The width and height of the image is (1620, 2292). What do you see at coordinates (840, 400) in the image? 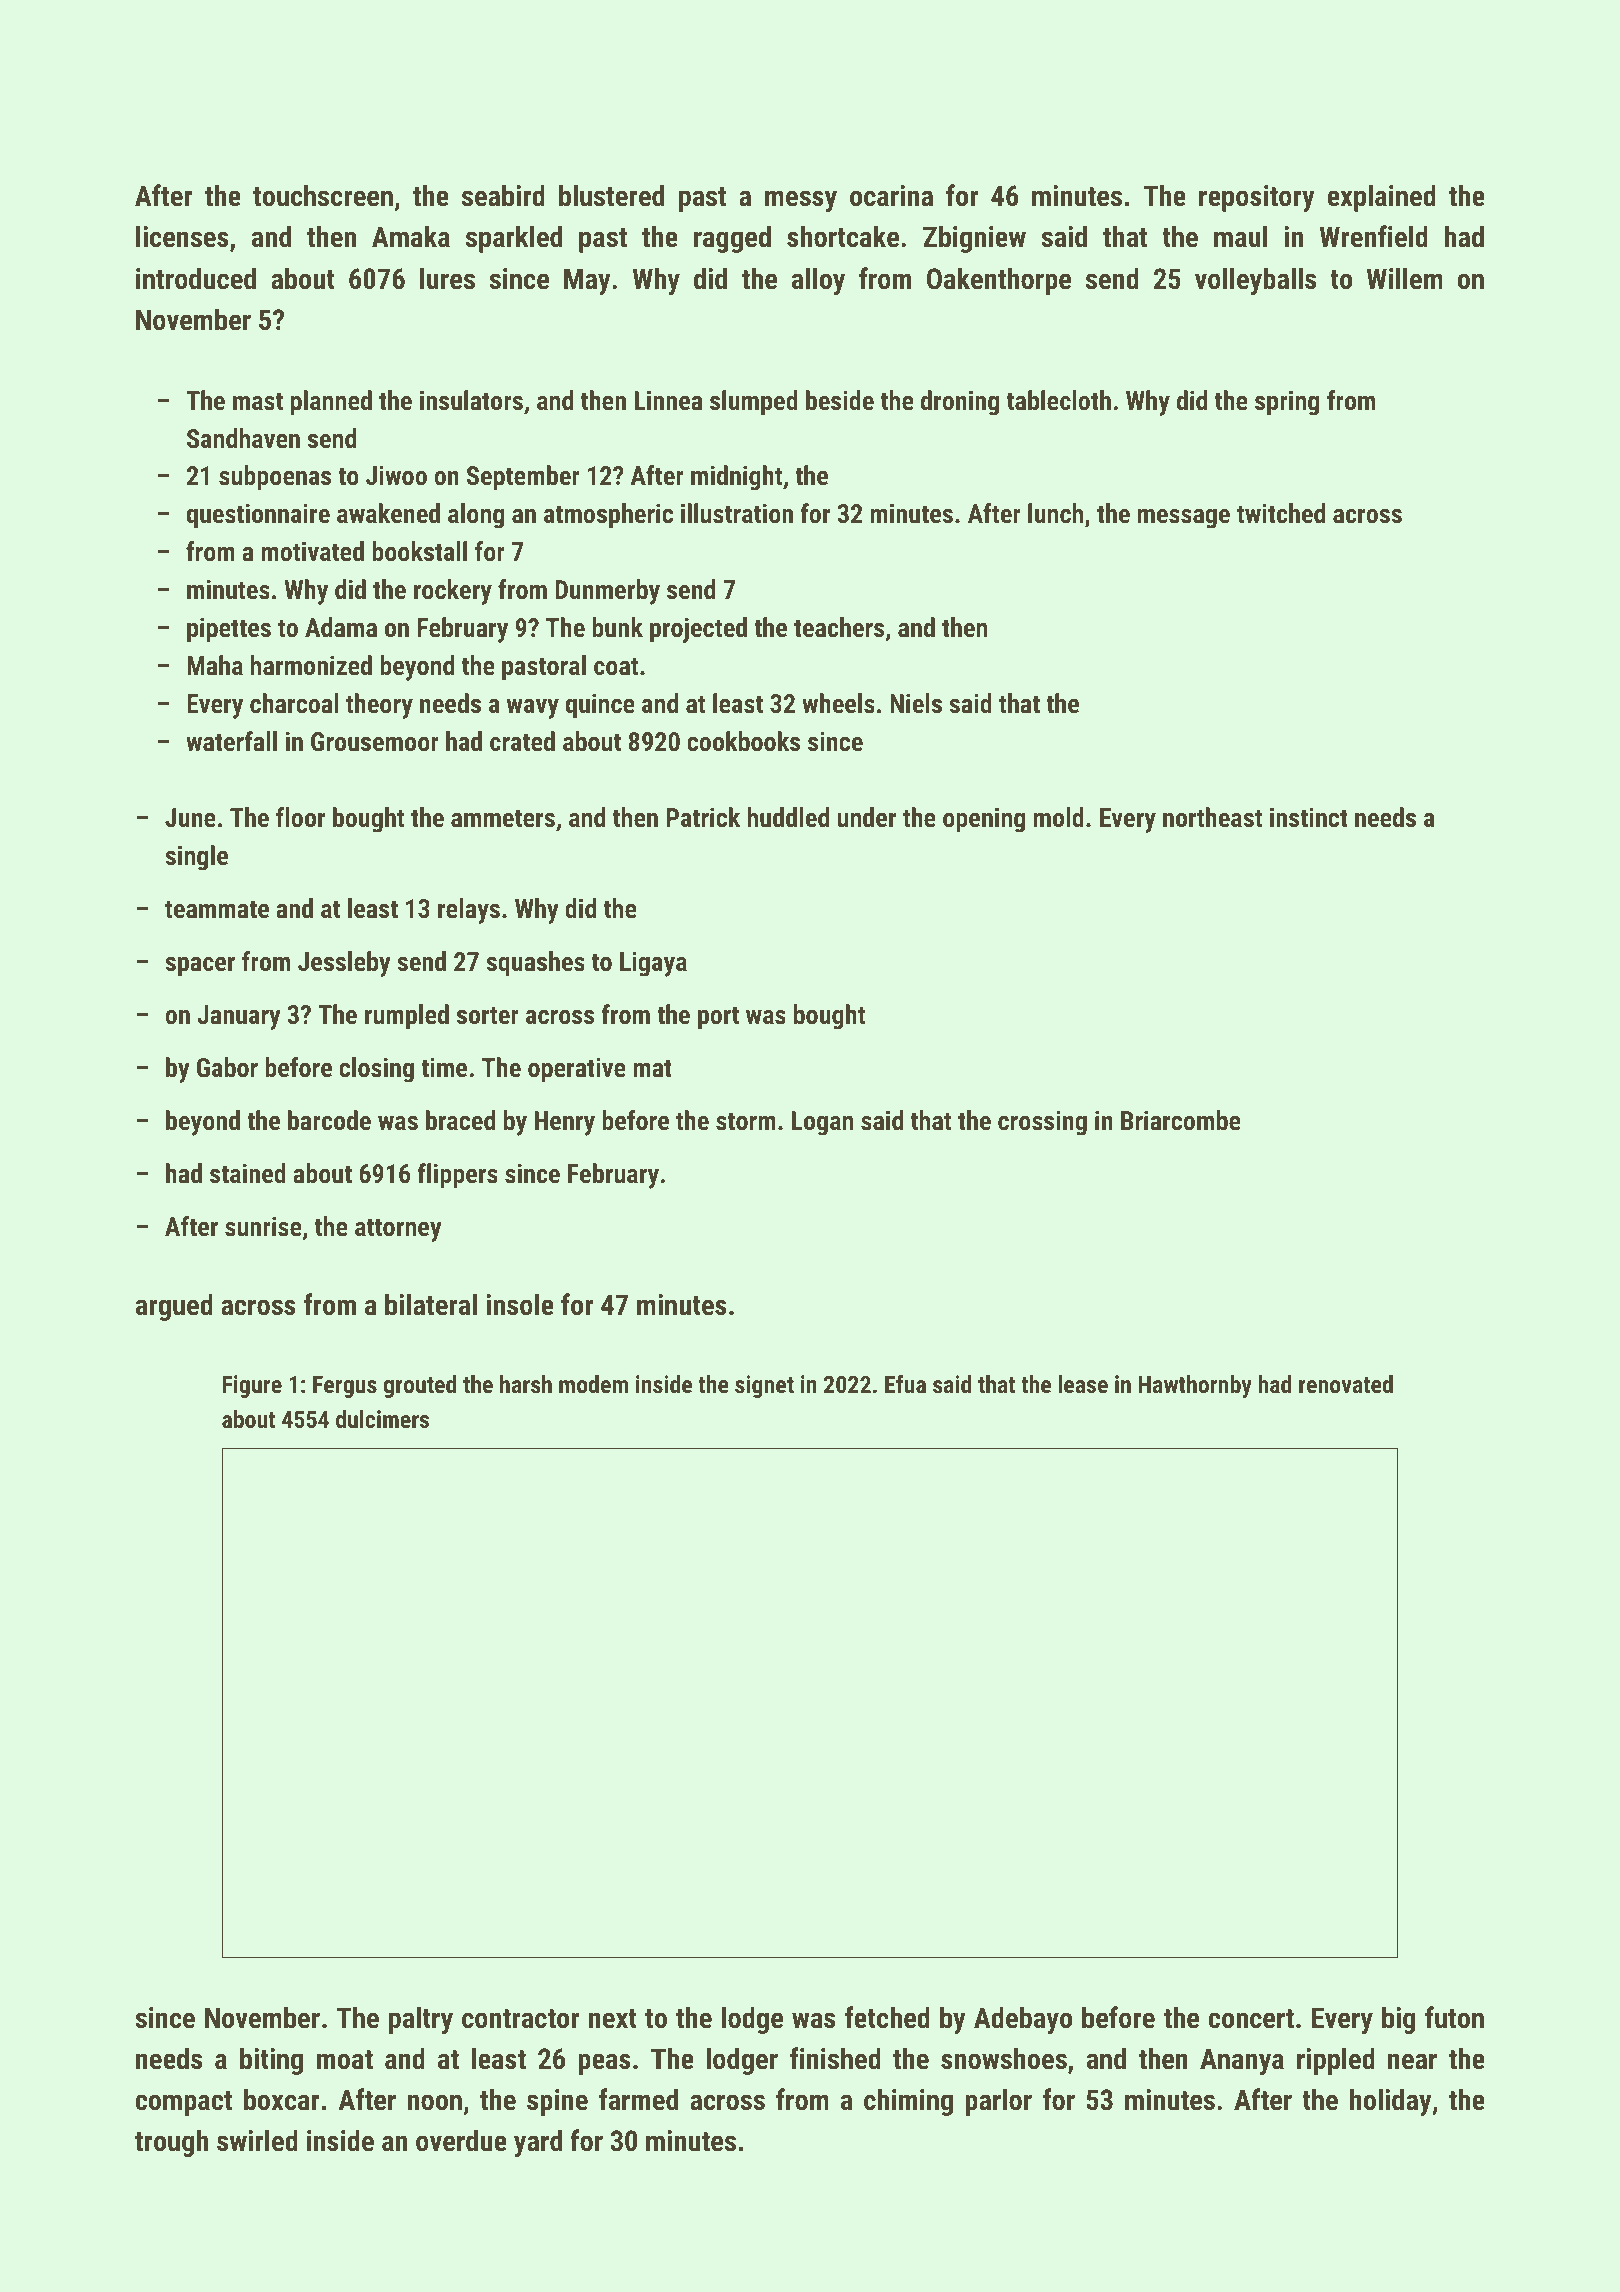
I see `beside` at bounding box center [840, 400].
